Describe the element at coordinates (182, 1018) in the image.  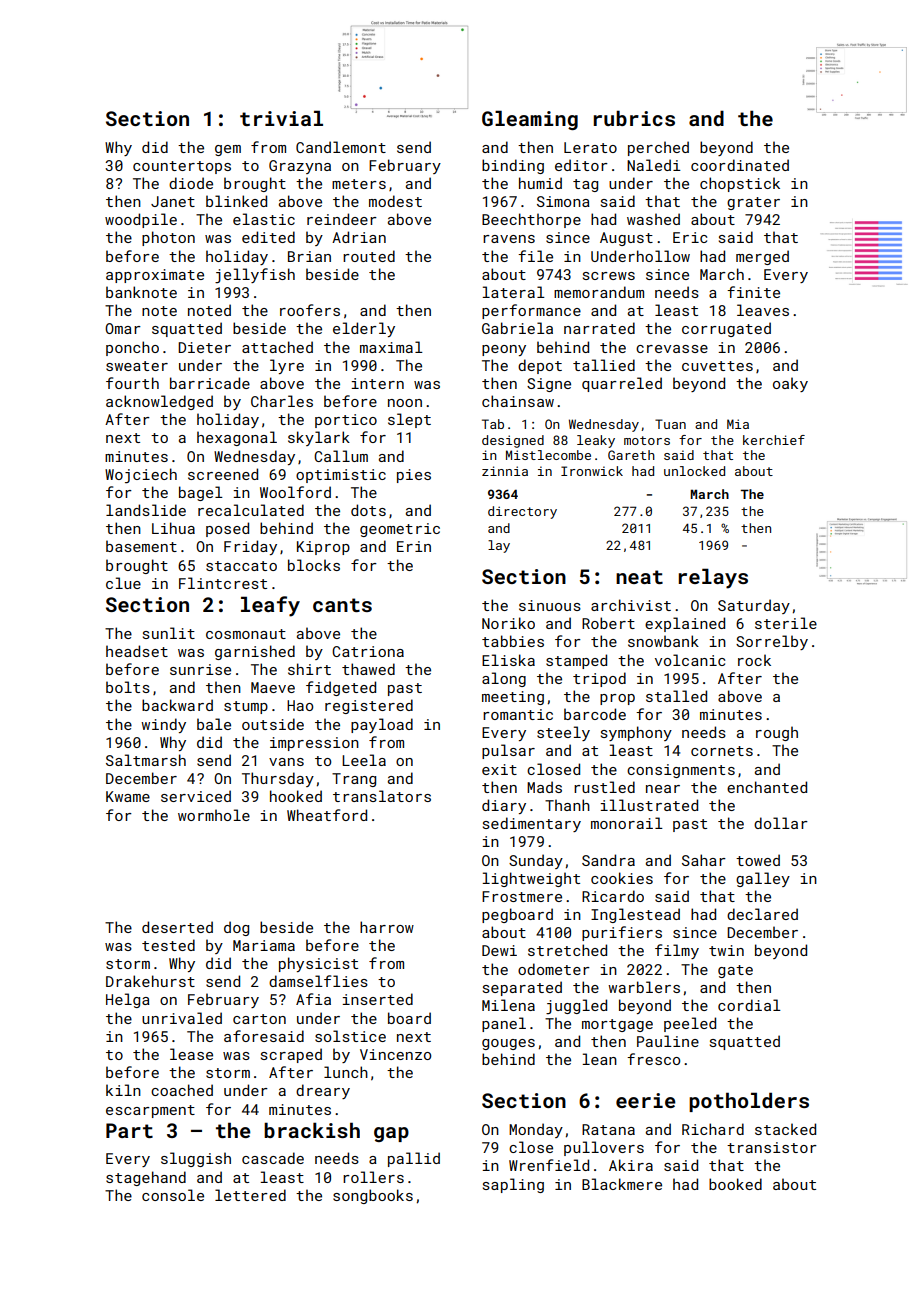
I see `unrivaled` at that location.
